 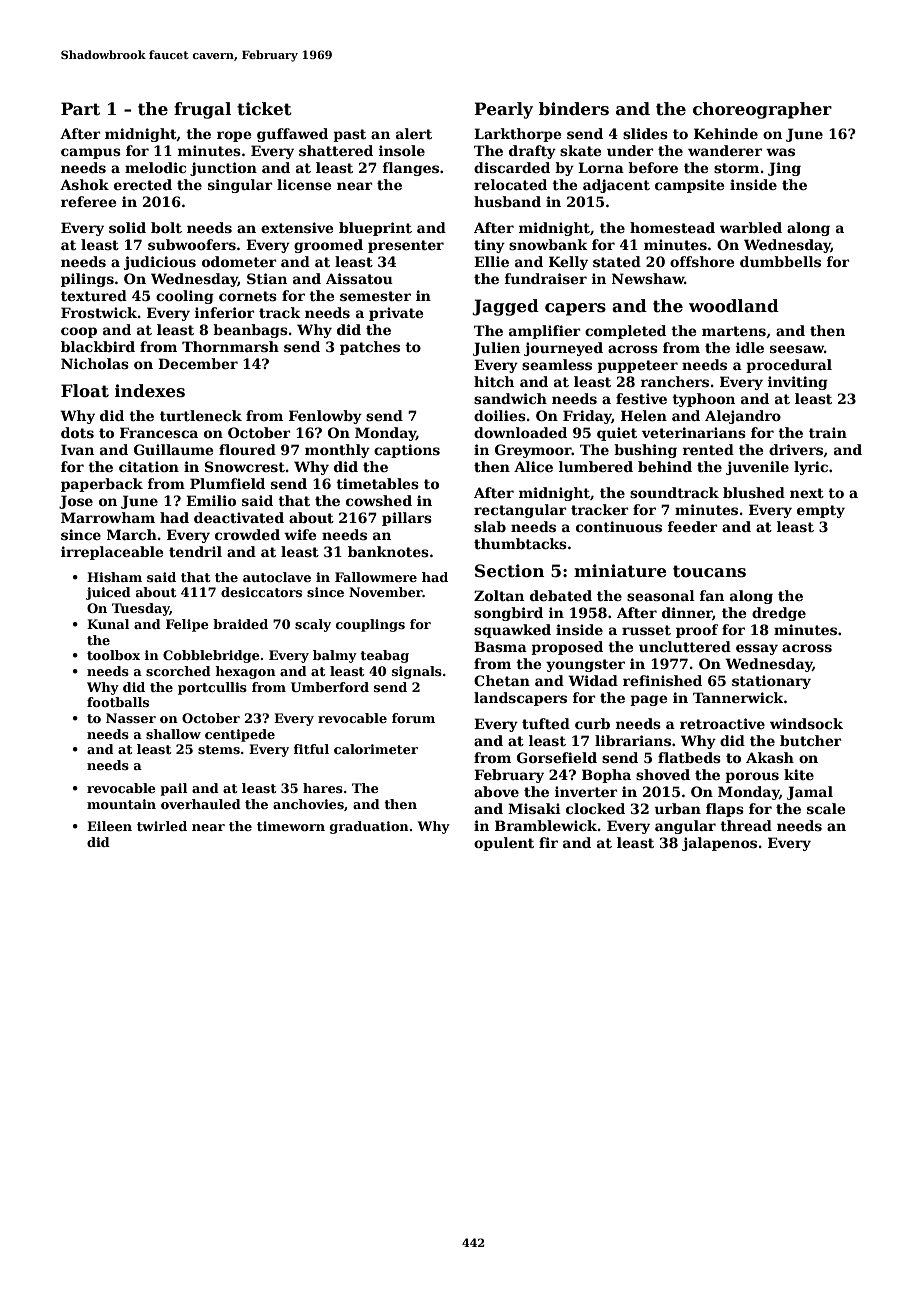 What do you see at coordinates (494, 381) in the screenshot?
I see `hitch` at bounding box center [494, 381].
